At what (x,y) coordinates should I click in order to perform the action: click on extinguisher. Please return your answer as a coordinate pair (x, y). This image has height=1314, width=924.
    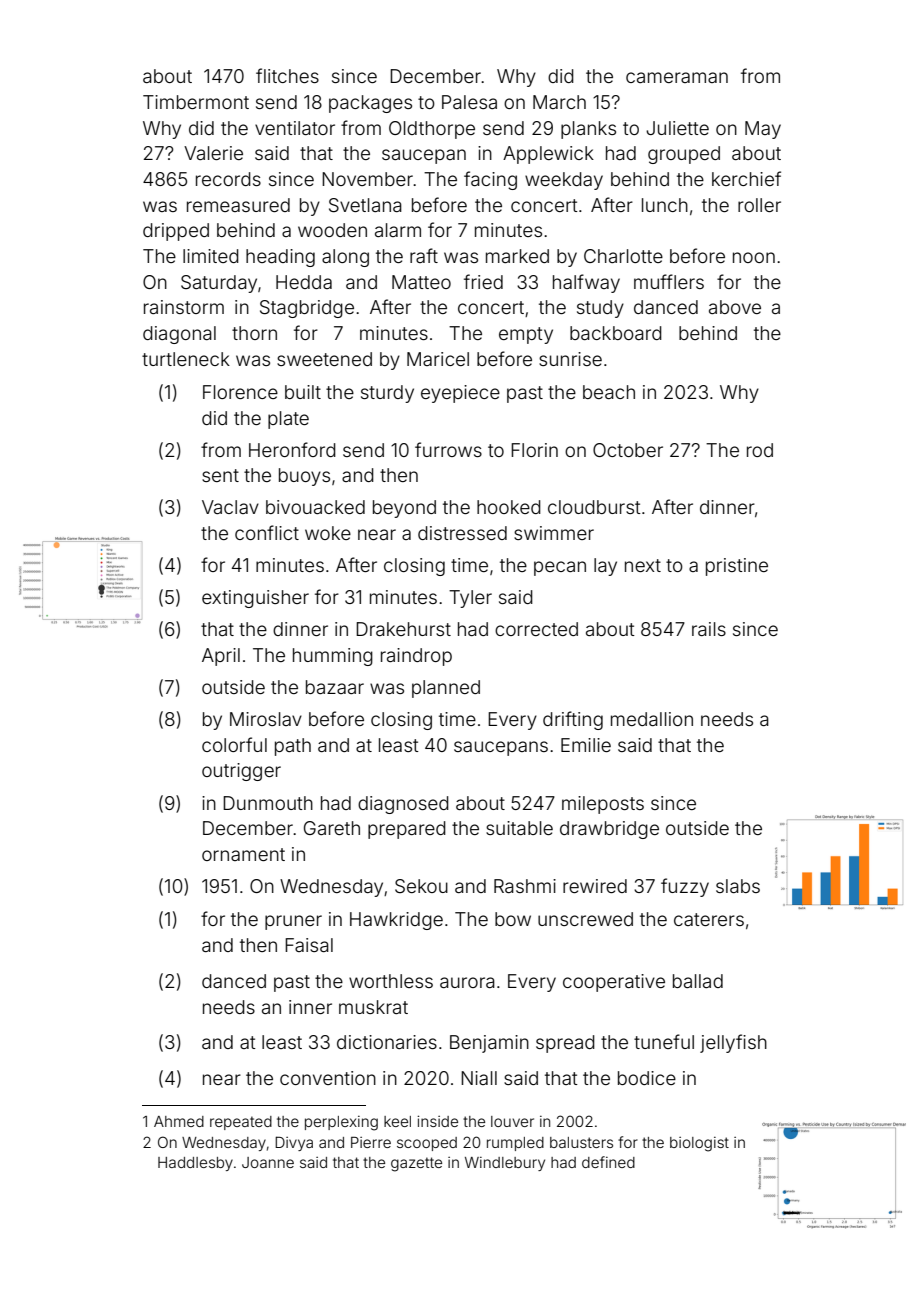
    Looking at the image, I should click on (255, 599).
